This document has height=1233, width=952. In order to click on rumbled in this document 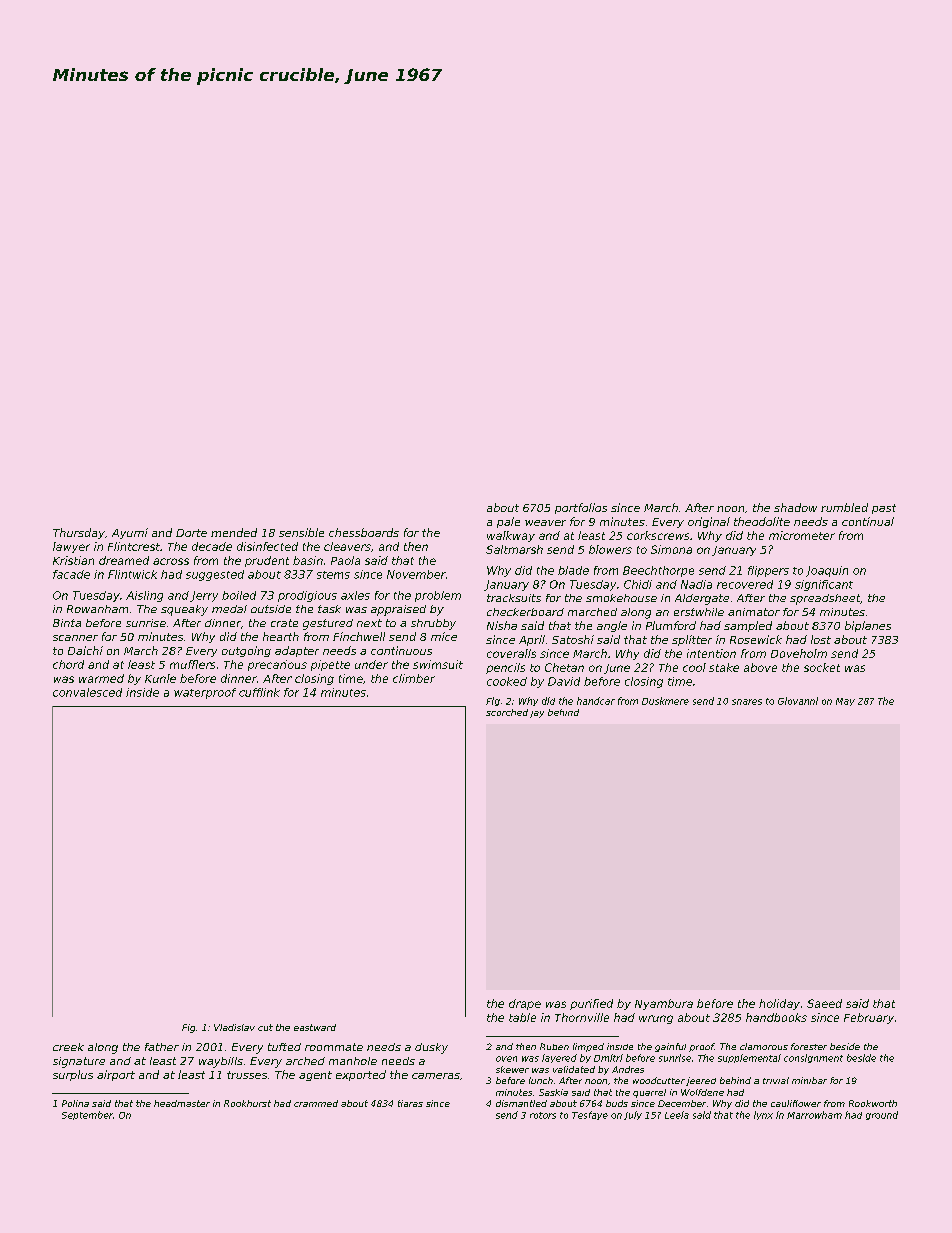, I will do `click(844, 507)`.
